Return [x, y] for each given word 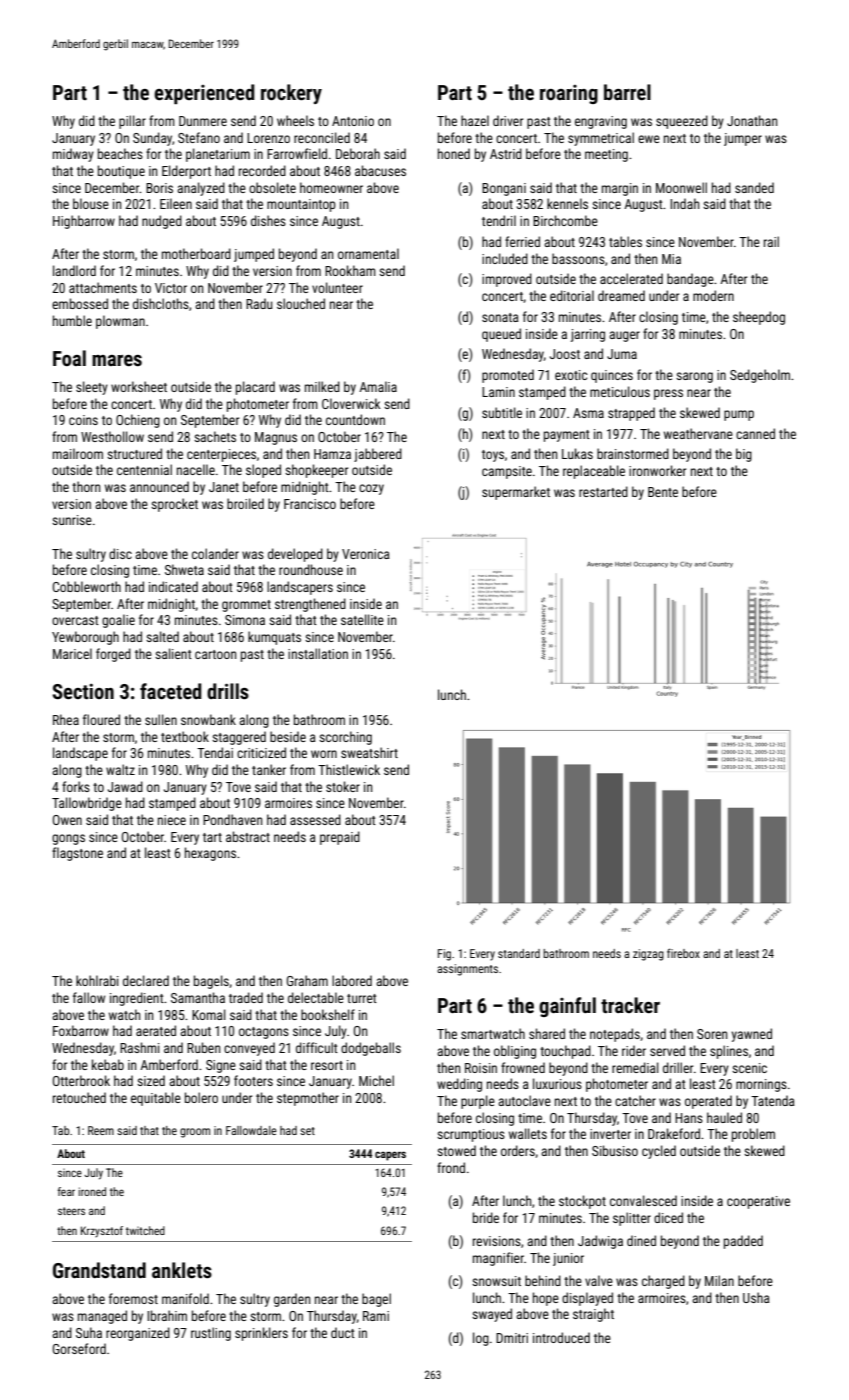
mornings [761, 1085]
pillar [132, 122]
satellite [362, 619]
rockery [291, 94]
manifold [185, 1298]
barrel [627, 92]
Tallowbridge [87, 804]
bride [486, 1217]
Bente [663, 492]
